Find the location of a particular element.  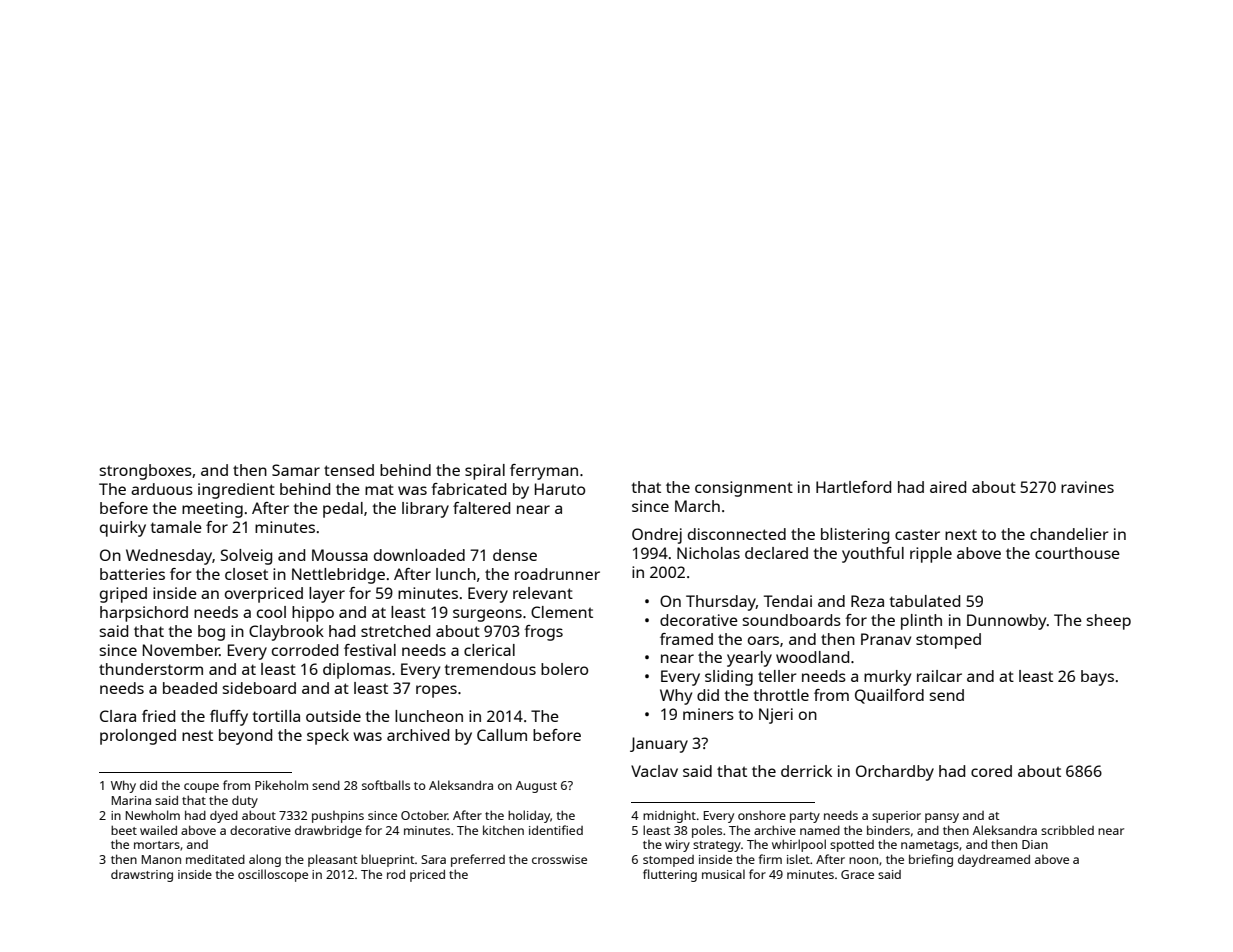

pedal is located at coordinates (343, 510).
